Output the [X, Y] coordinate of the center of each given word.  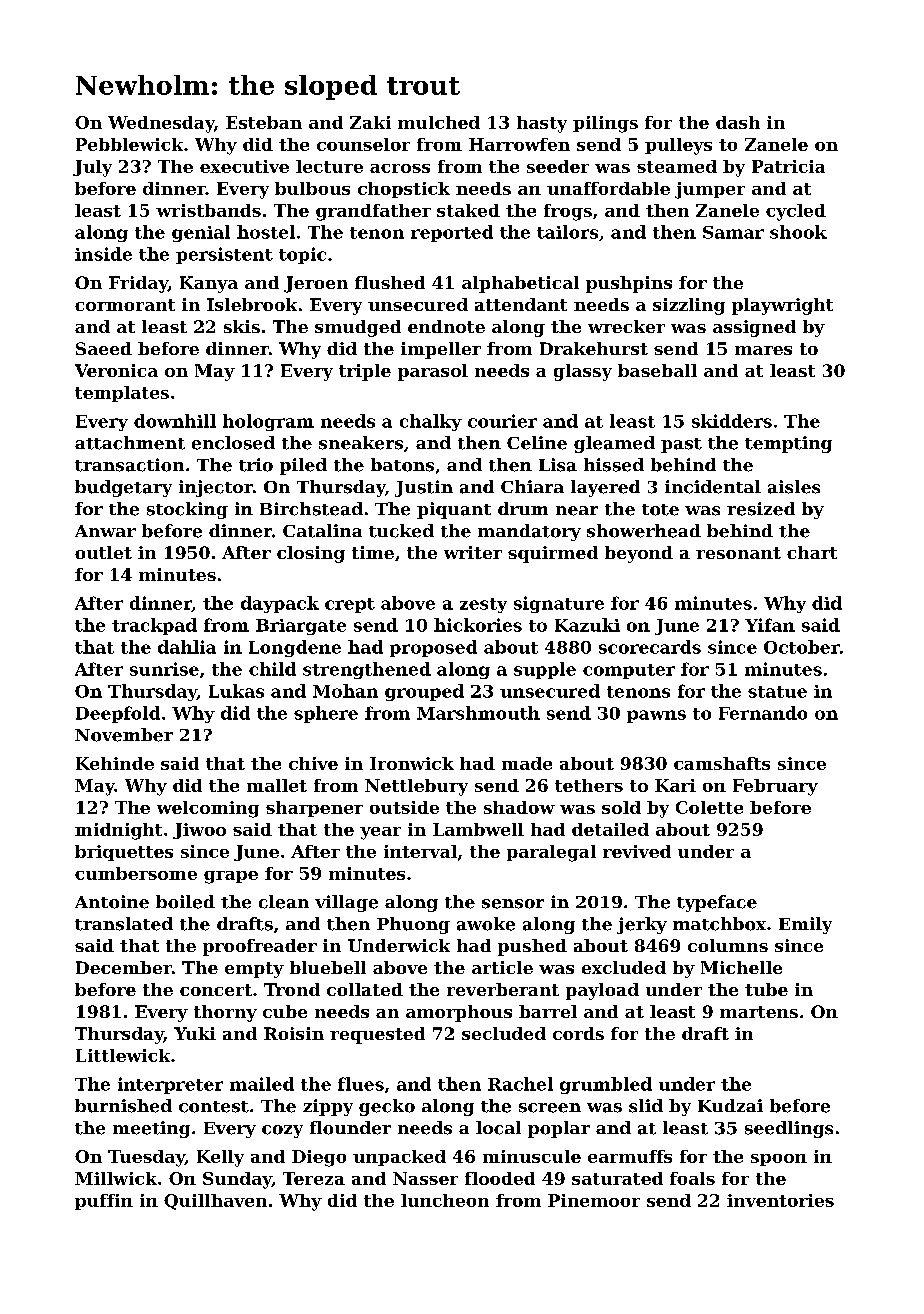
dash [738, 122]
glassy [583, 372]
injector [216, 488]
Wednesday [161, 124]
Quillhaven [215, 1202]
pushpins [629, 284]
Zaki [370, 122]
